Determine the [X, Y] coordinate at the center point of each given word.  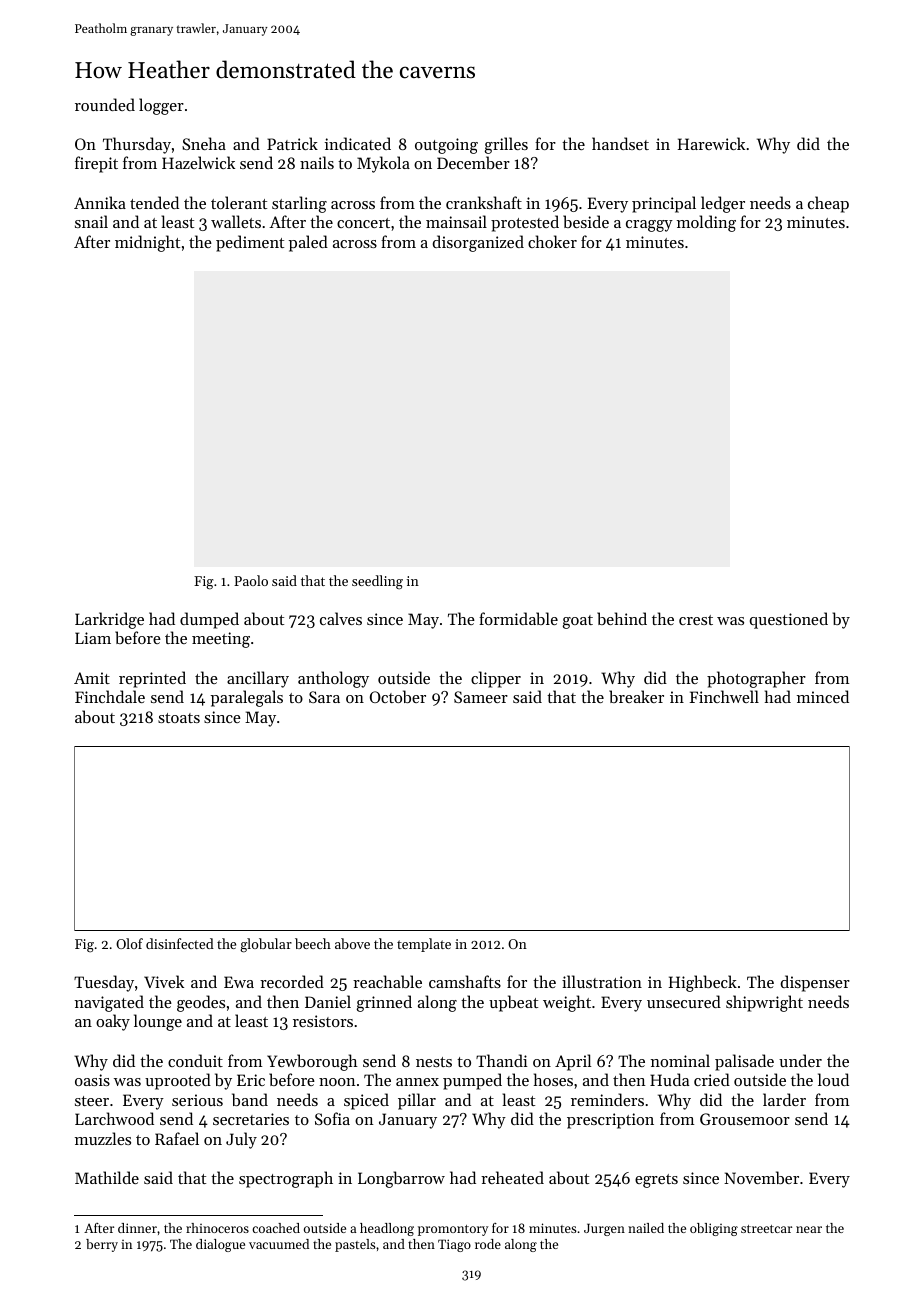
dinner [137, 1228]
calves [341, 618]
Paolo [251, 580]
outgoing [446, 146]
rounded [105, 104]
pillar [417, 1101]
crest [696, 620]
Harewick [711, 143]
